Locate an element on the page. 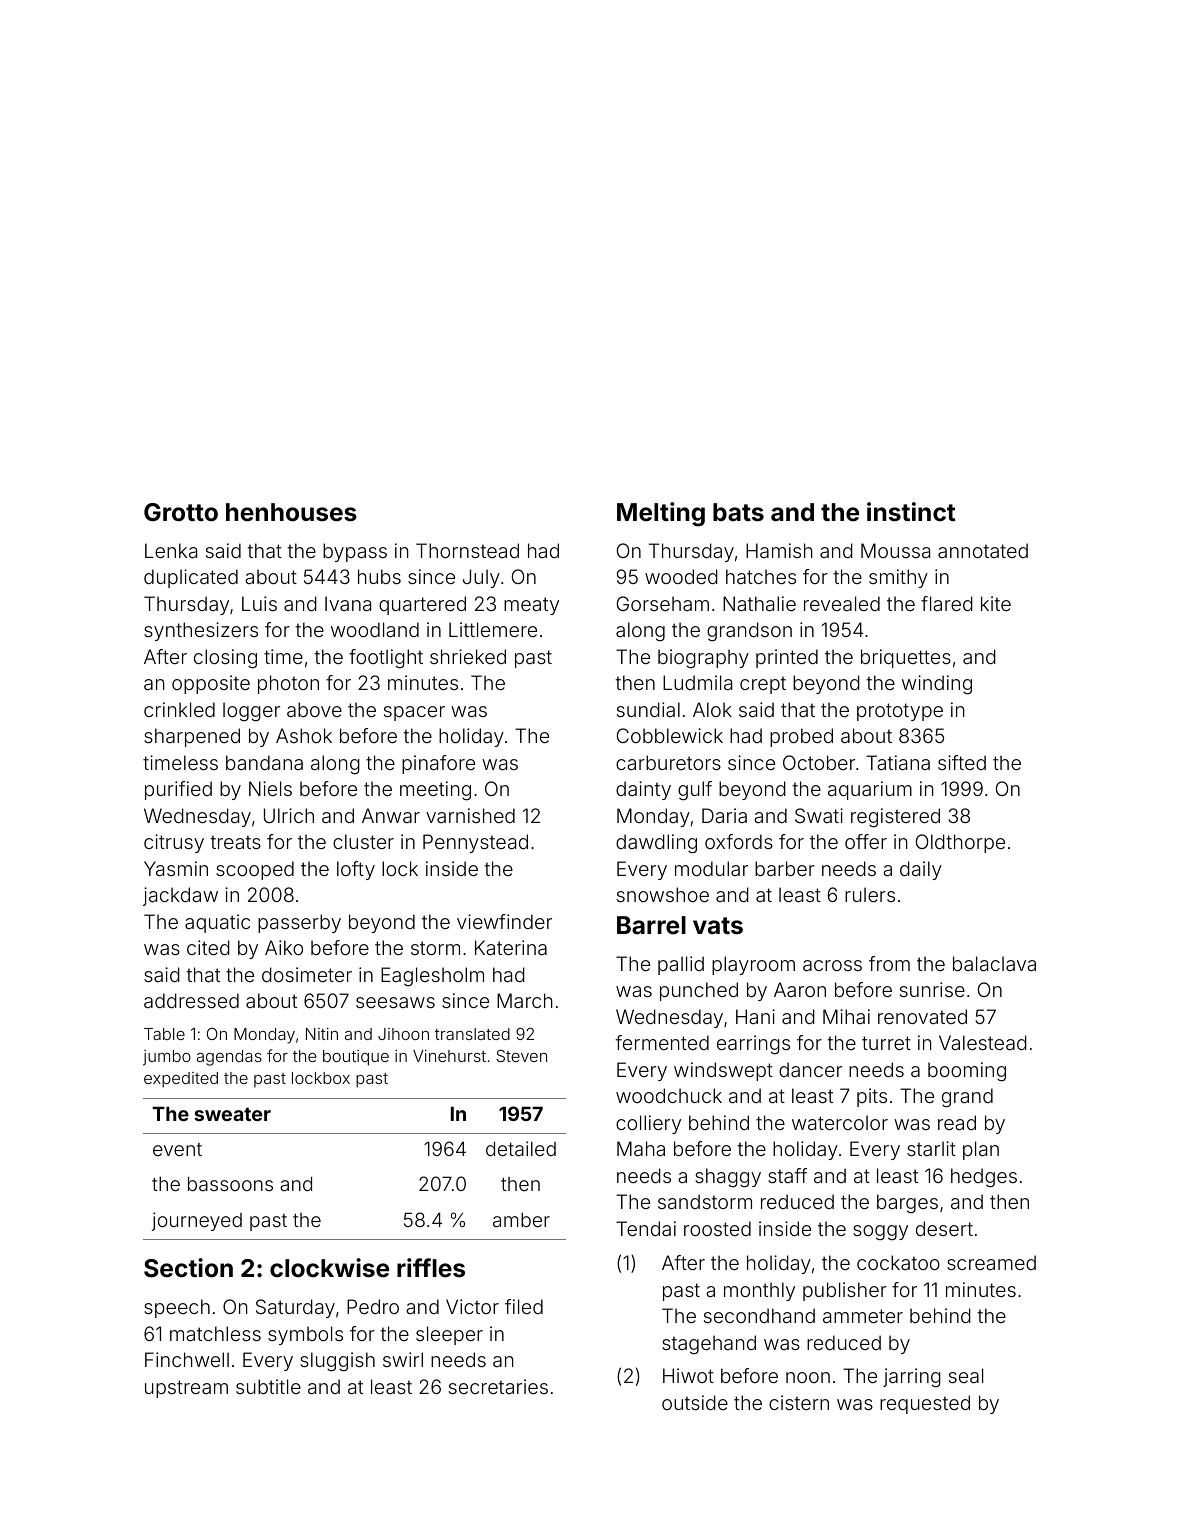 The height and width of the image is (1529, 1182). cited is located at coordinates (208, 947).
